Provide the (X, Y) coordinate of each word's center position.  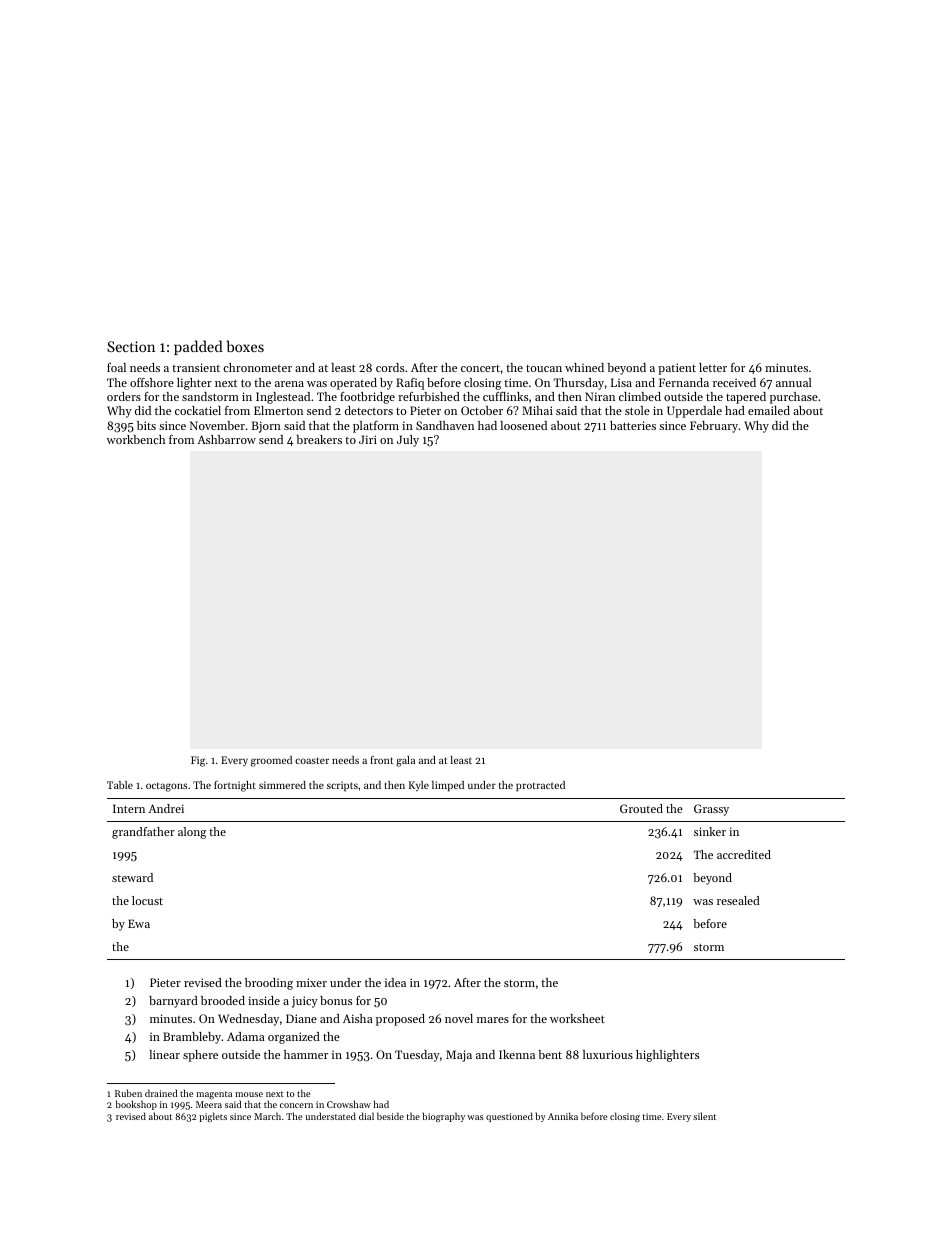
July (408, 441)
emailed (769, 410)
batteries (633, 425)
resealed (738, 900)
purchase (794, 398)
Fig (198, 761)
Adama (246, 1036)
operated (353, 384)
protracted (540, 786)
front (381, 760)
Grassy (711, 810)
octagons (166, 787)
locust (147, 900)
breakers (319, 439)
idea (395, 982)
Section (131, 346)
